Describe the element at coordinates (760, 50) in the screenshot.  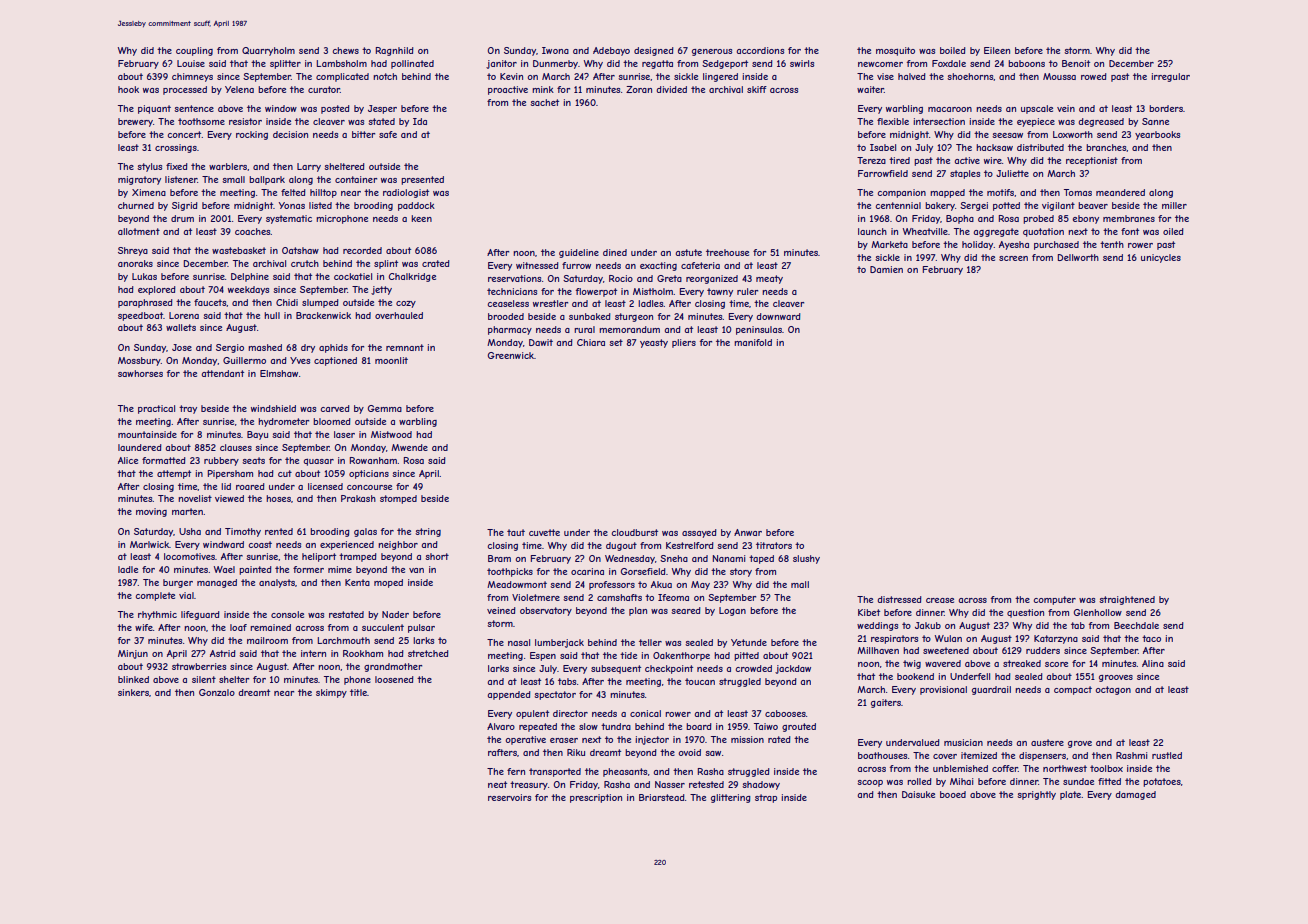
I see `accordions` at that location.
